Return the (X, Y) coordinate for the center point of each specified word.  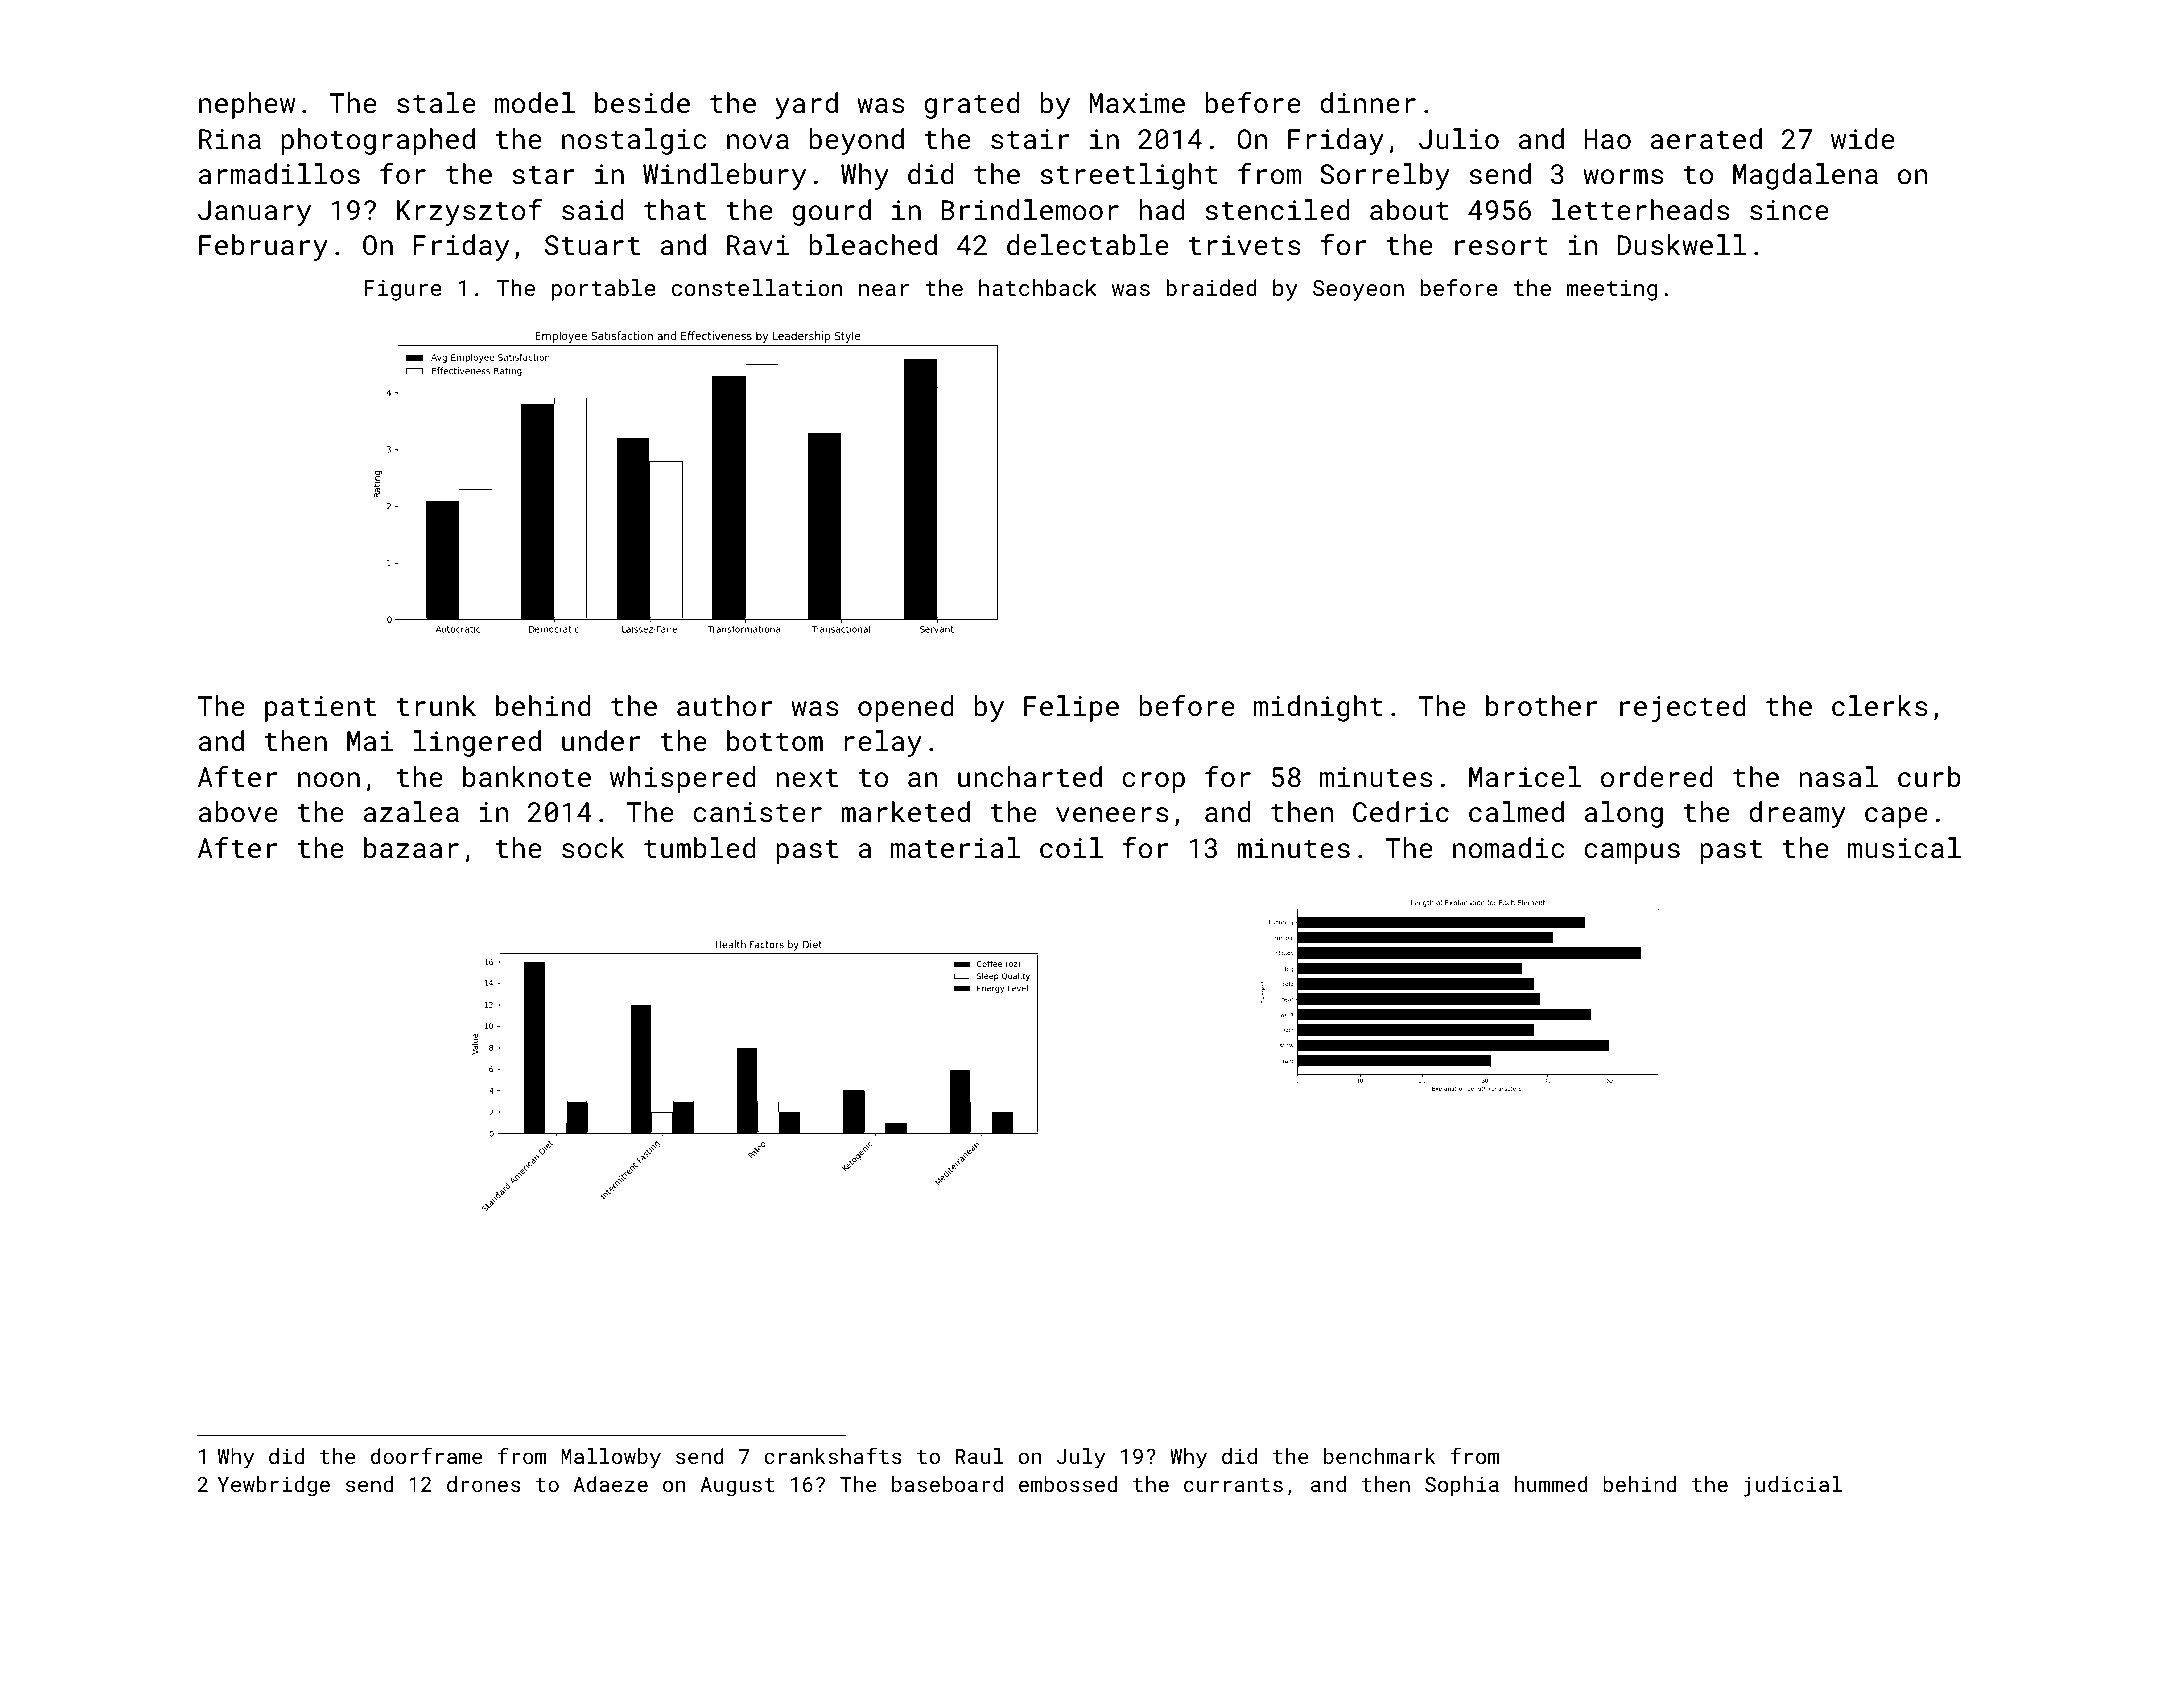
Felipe (1071, 708)
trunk (436, 706)
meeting (1612, 290)
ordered (1657, 777)
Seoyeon (1358, 290)
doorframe (427, 1455)
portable (604, 290)
